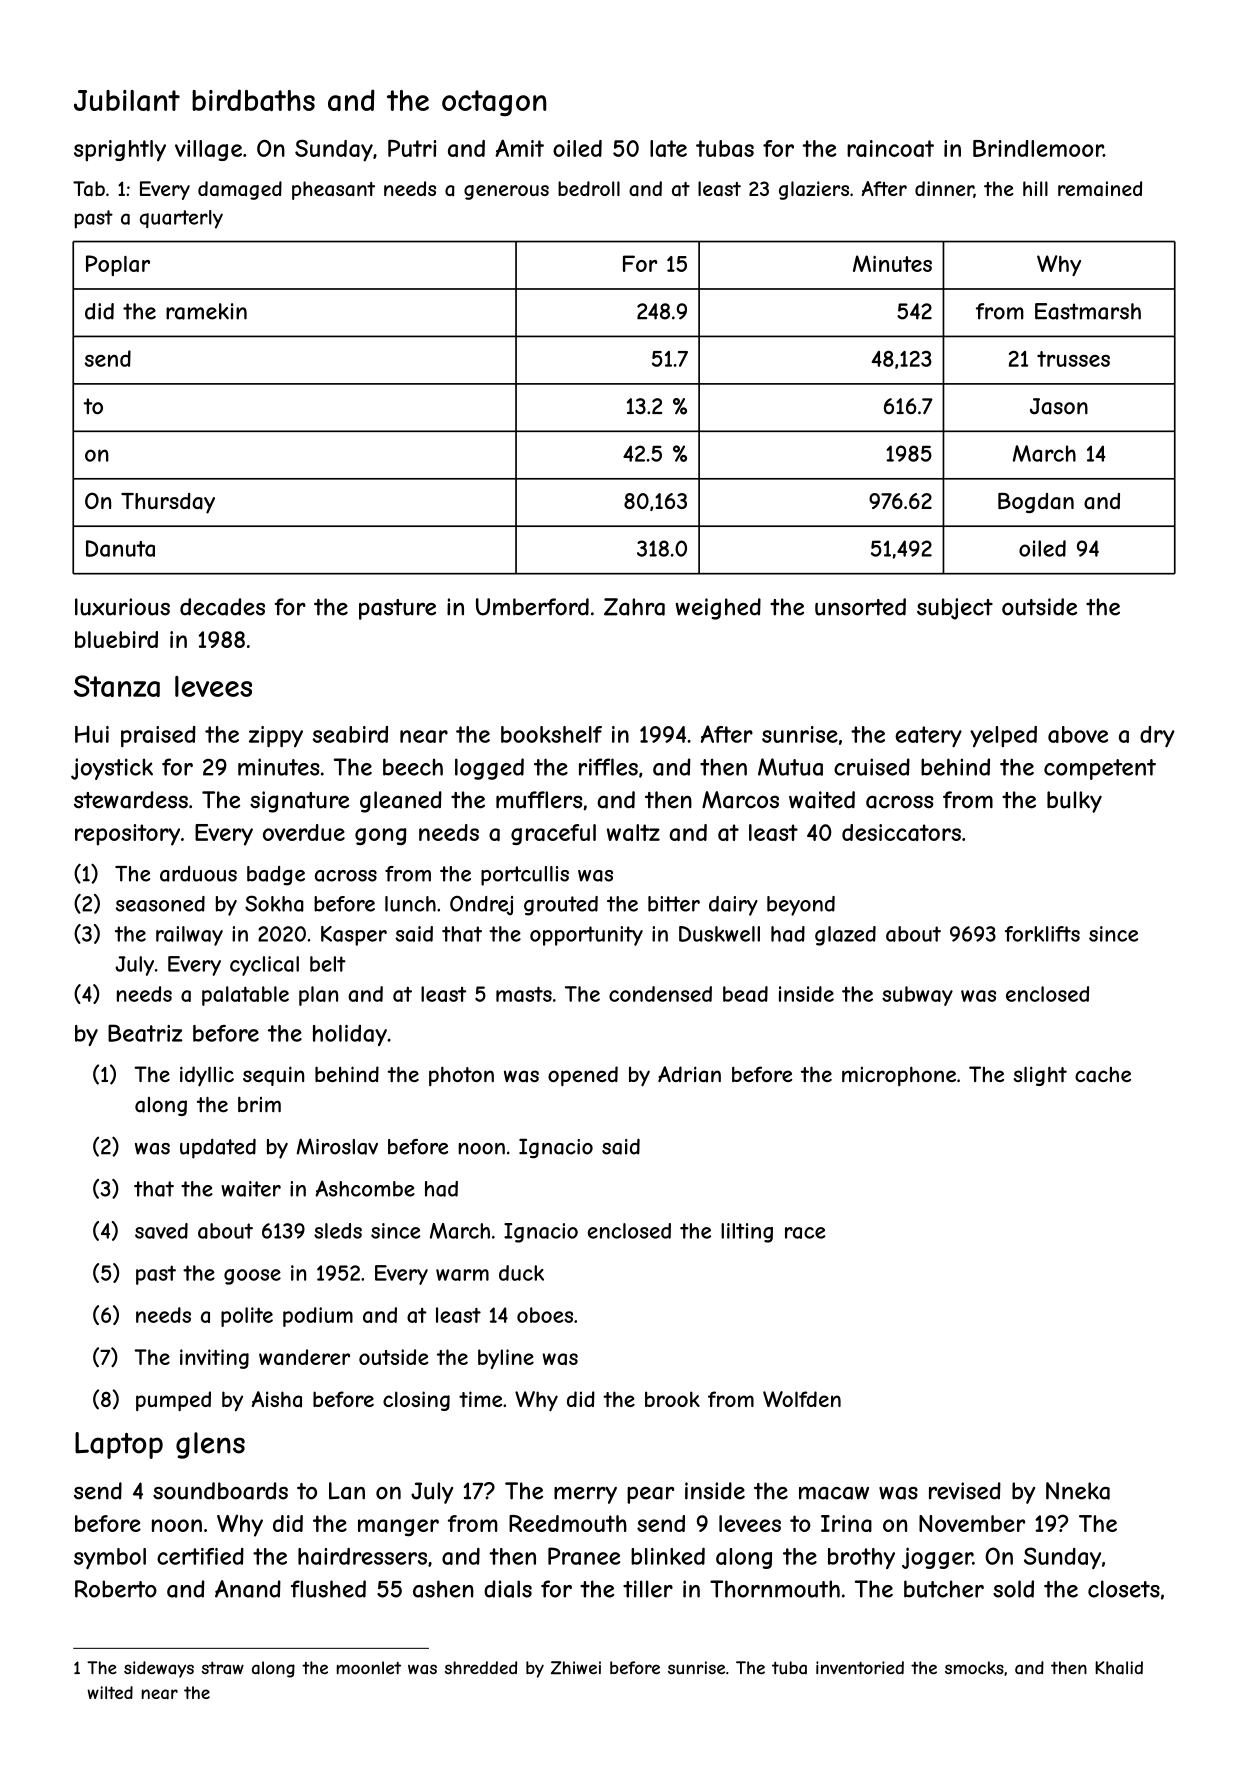 Image resolution: width=1248 pixels, height=1765 pixels. Describe the element at coordinates (1038, 148) in the screenshot. I see `Brindlemoor` at that location.
